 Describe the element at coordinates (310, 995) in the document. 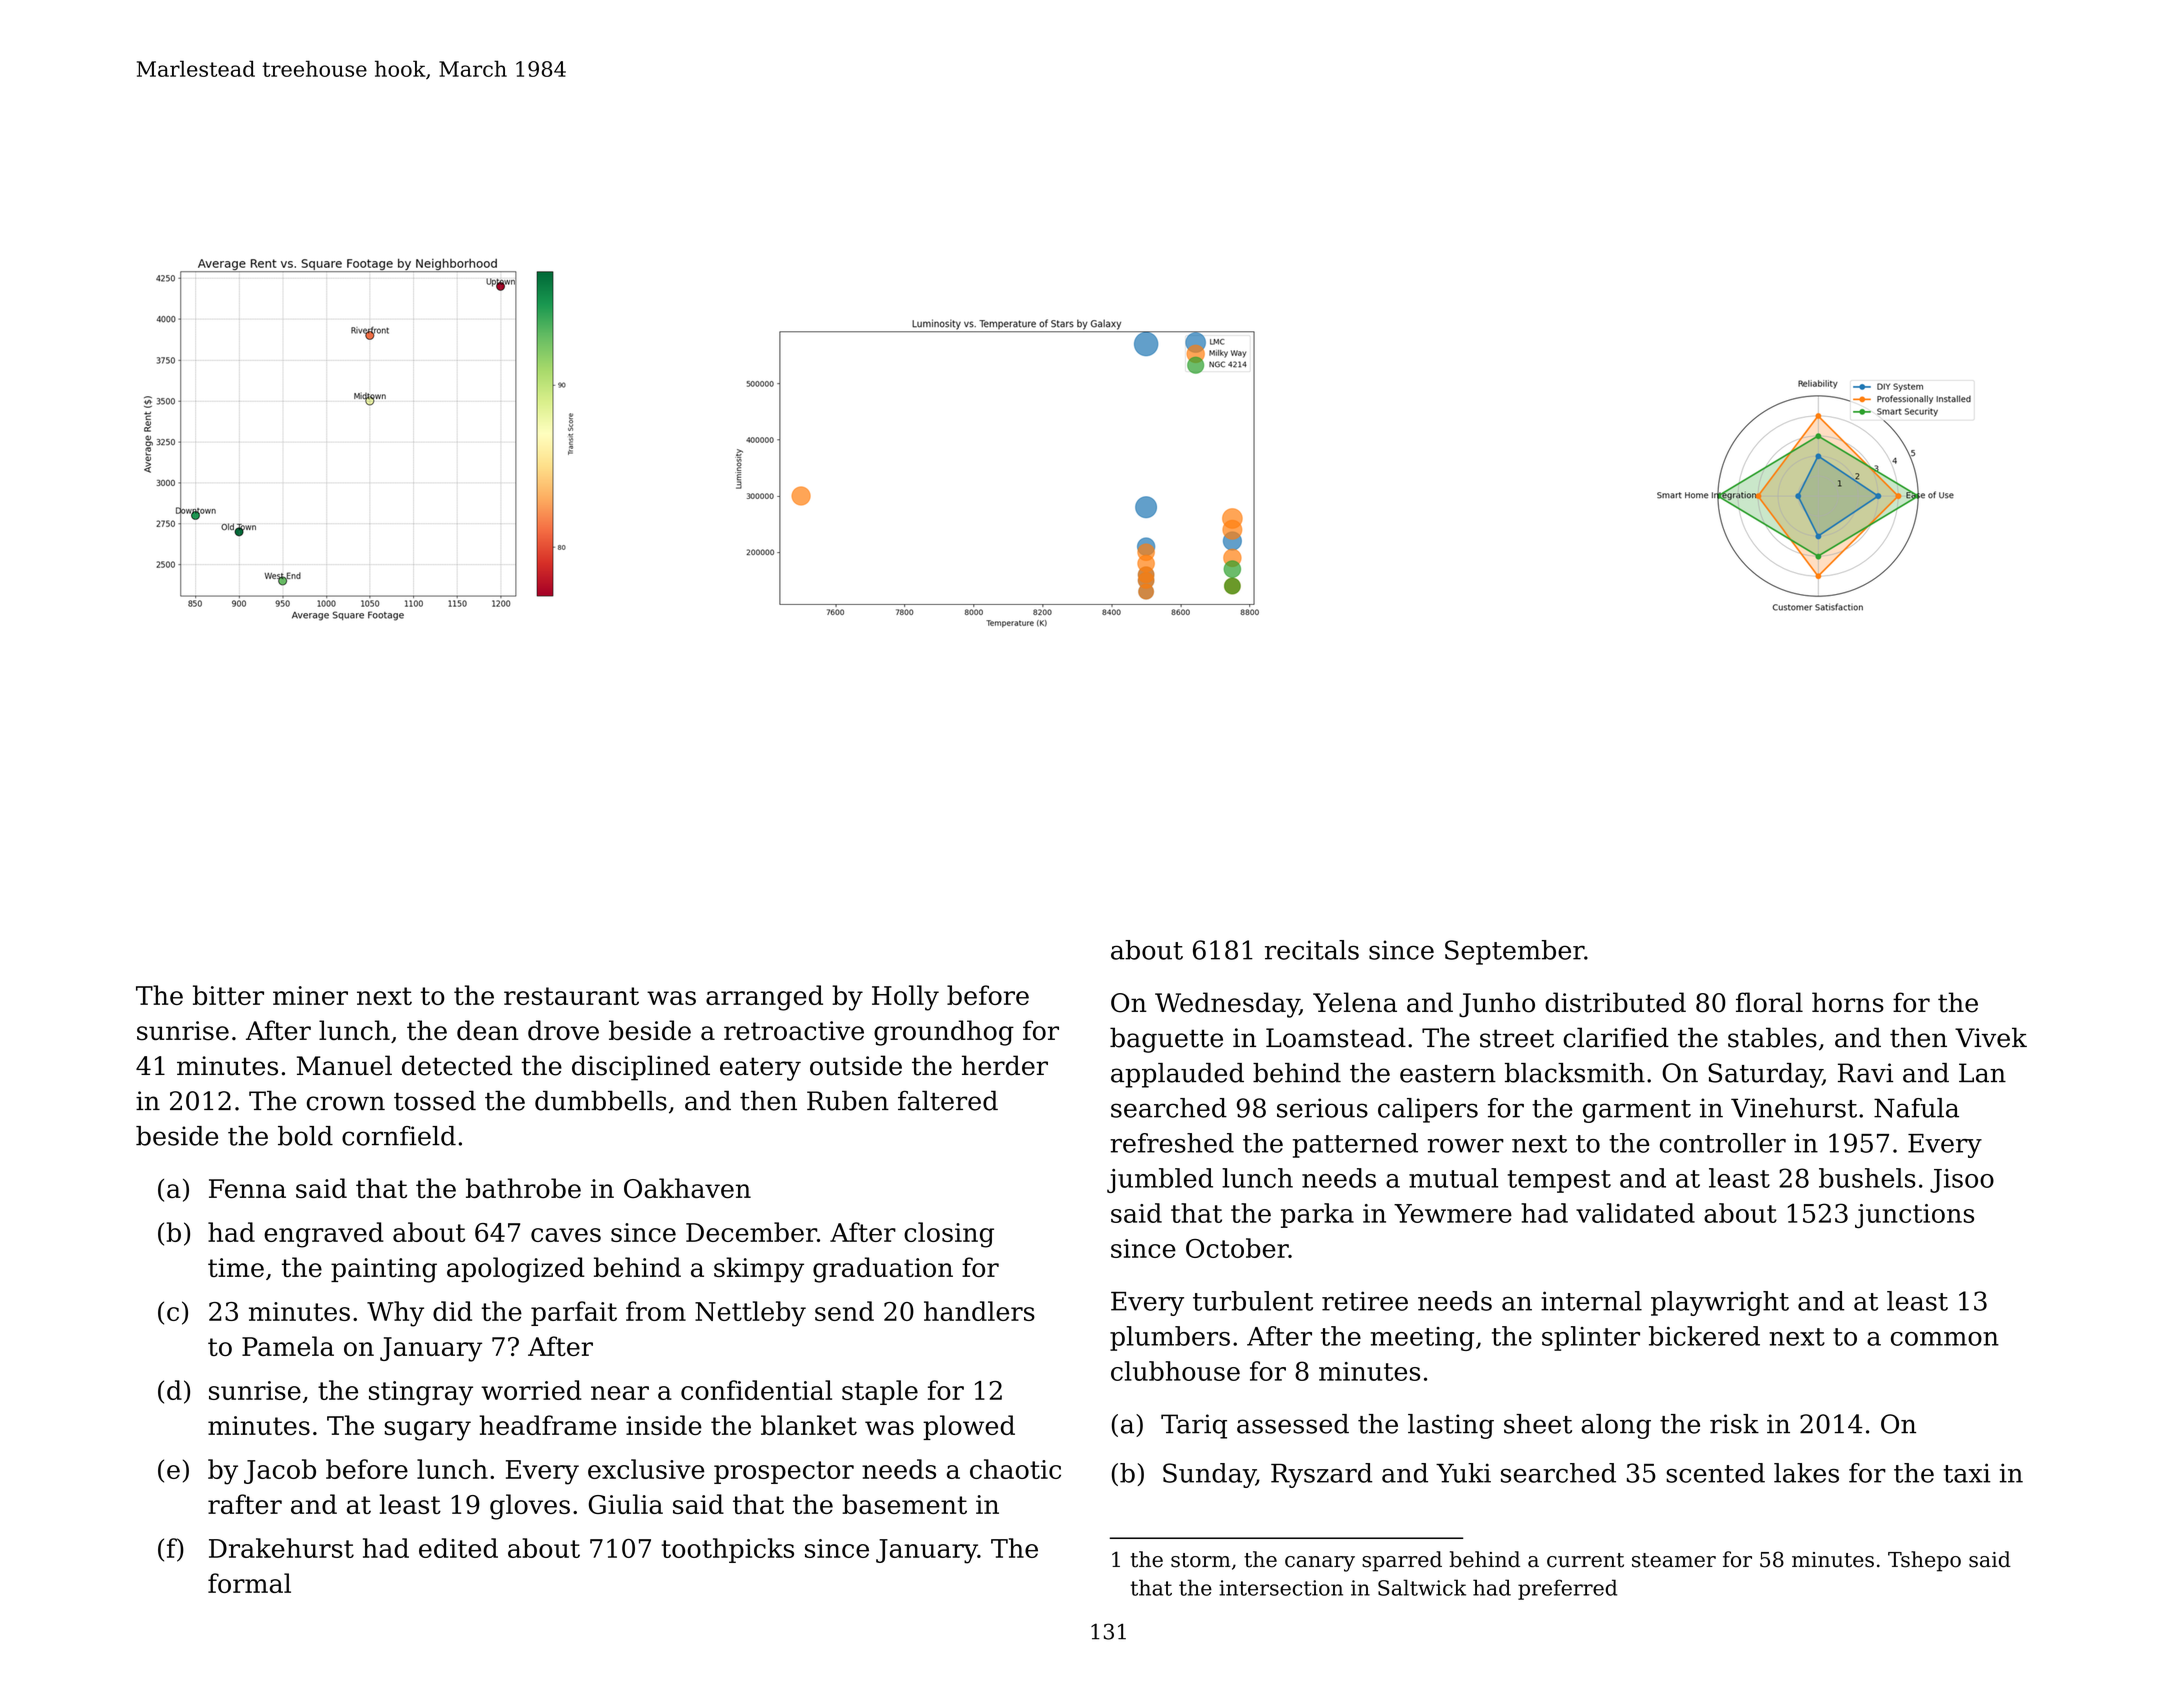

I see `miner` at that location.
